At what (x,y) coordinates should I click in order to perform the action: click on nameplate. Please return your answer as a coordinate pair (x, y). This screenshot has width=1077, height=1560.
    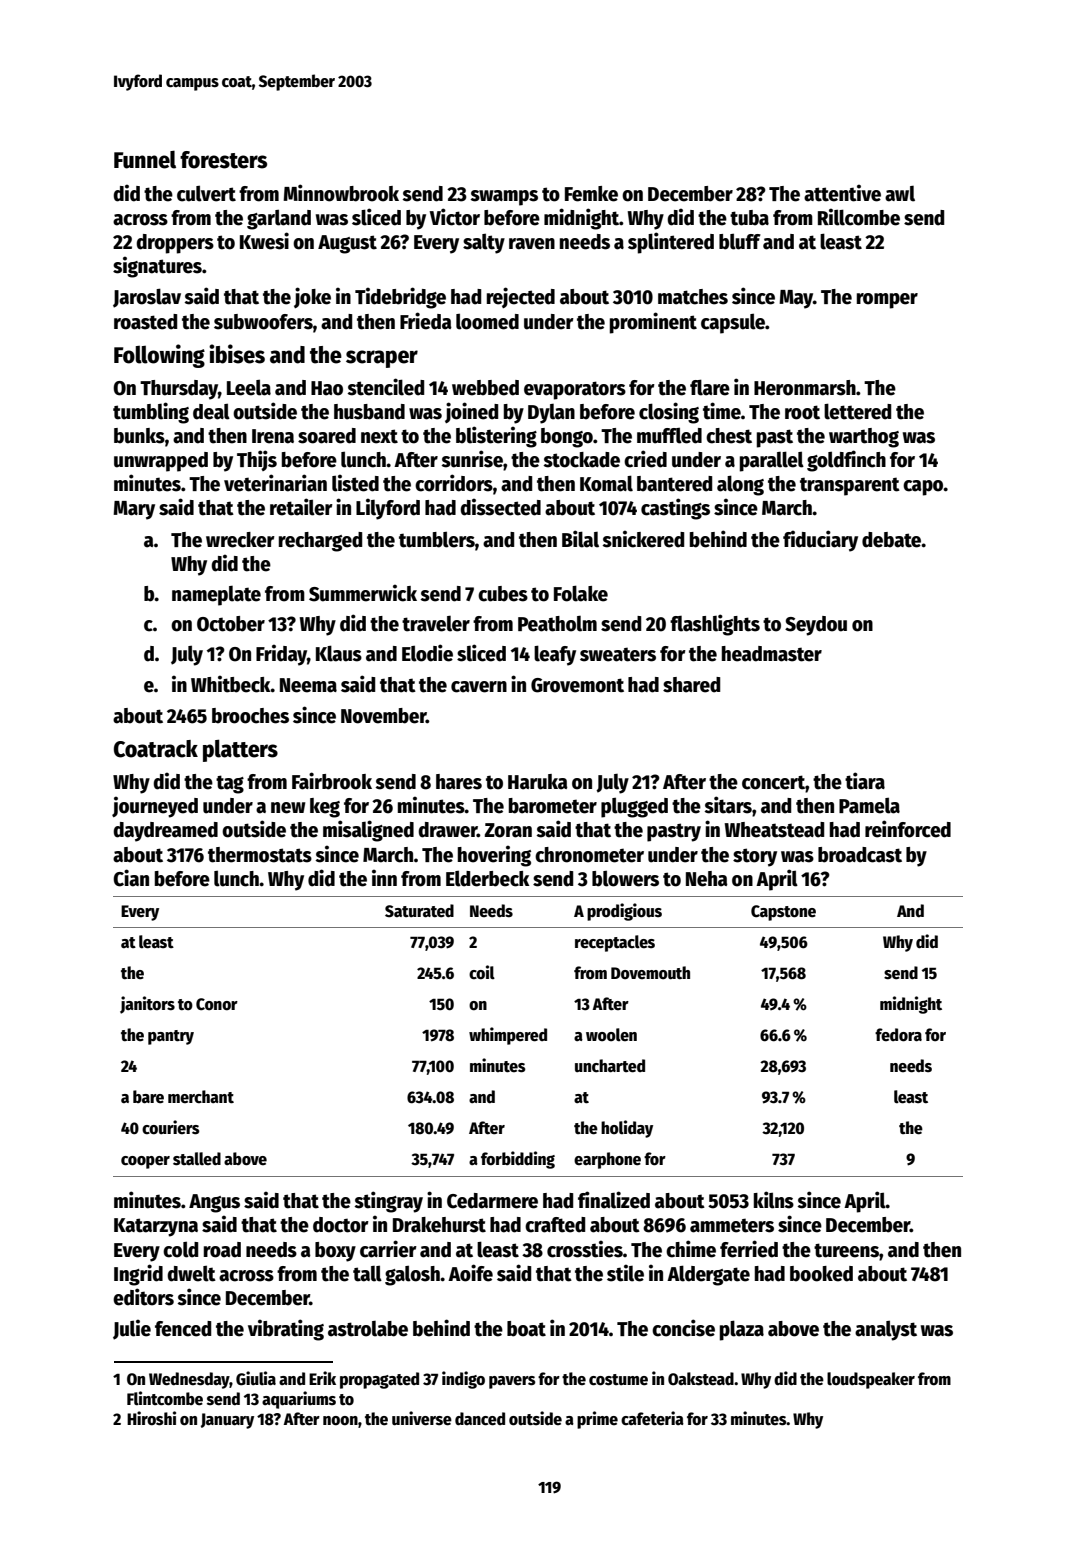
    Looking at the image, I should click on (216, 596).
